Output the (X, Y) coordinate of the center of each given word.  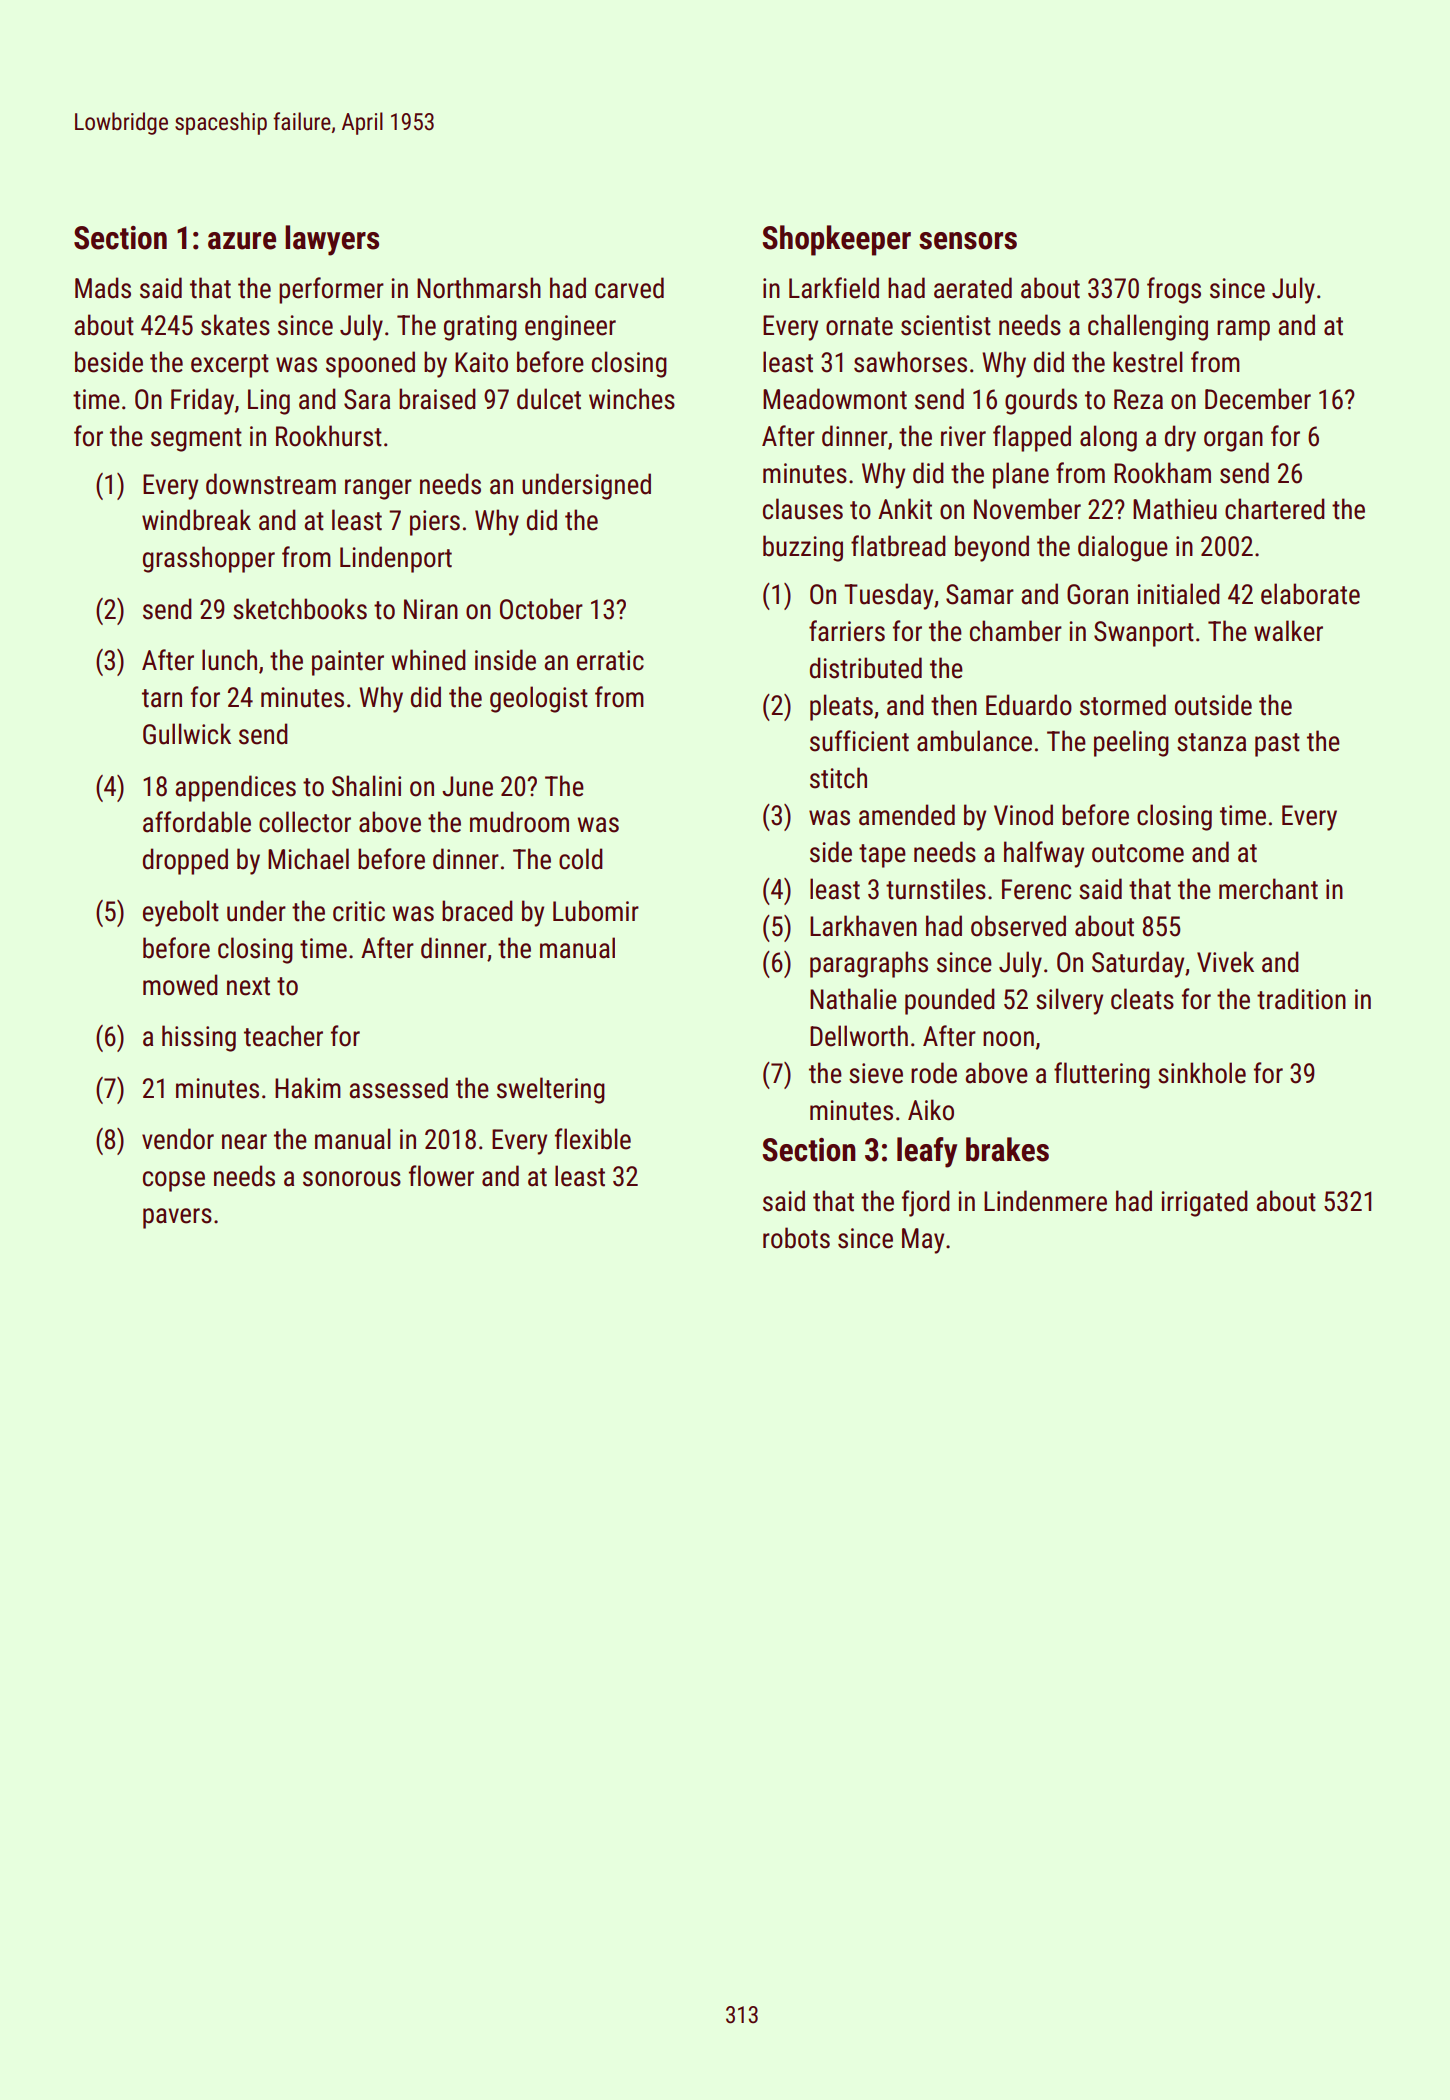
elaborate (1310, 594)
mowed (180, 985)
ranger (378, 489)
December (1258, 399)
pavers (177, 1218)
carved (629, 288)
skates (235, 325)
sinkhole (1202, 1073)
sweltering (551, 1090)
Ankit (905, 509)
